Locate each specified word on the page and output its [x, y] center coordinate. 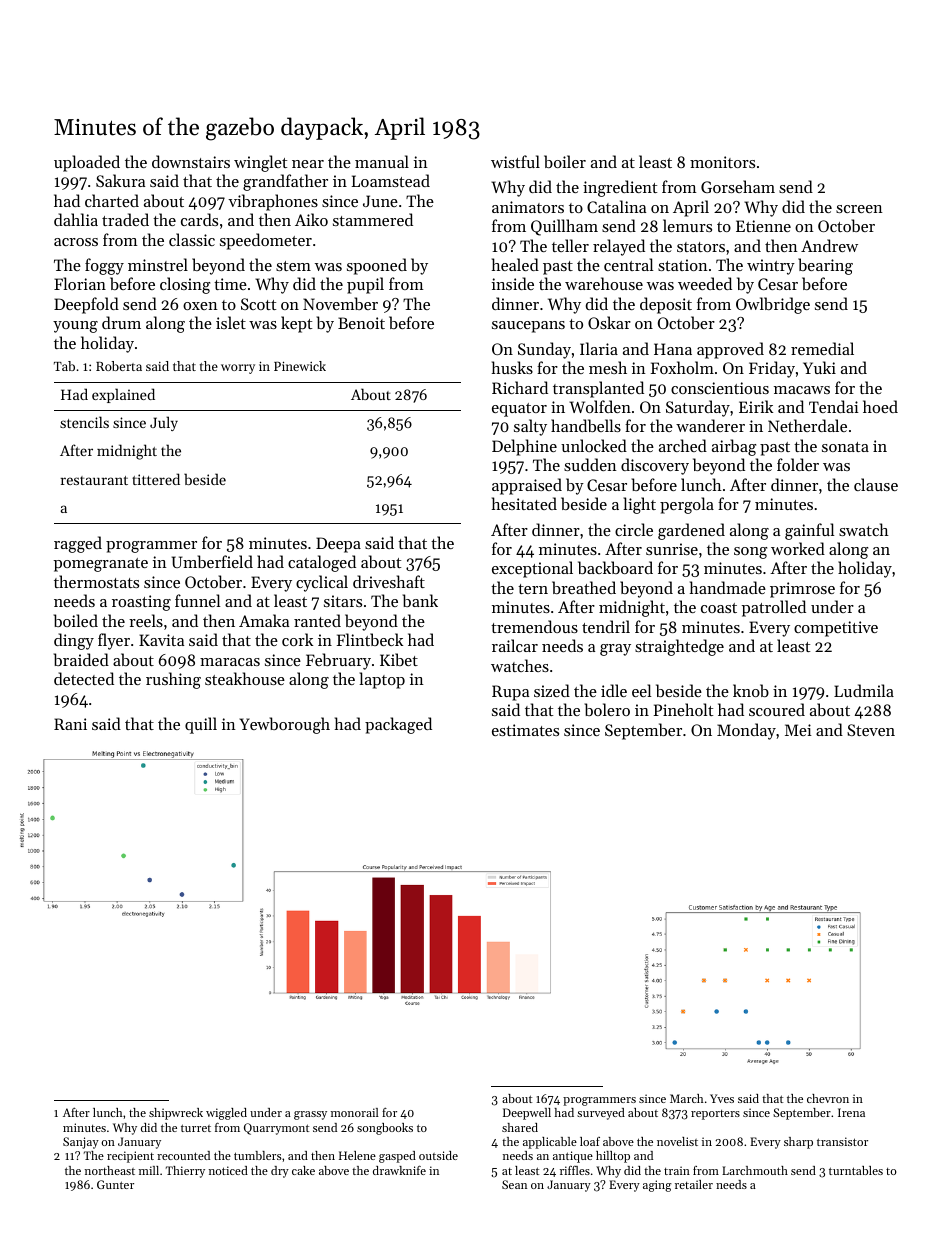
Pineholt [683, 709]
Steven [871, 730]
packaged [398, 725]
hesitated [524, 503]
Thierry [185, 1172]
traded [125, 219]
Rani [70, 724]
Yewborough [284, 725]
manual [382, 161]
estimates [525, 730]
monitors [722, 162]
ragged [78, 544]
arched [683, 445]
